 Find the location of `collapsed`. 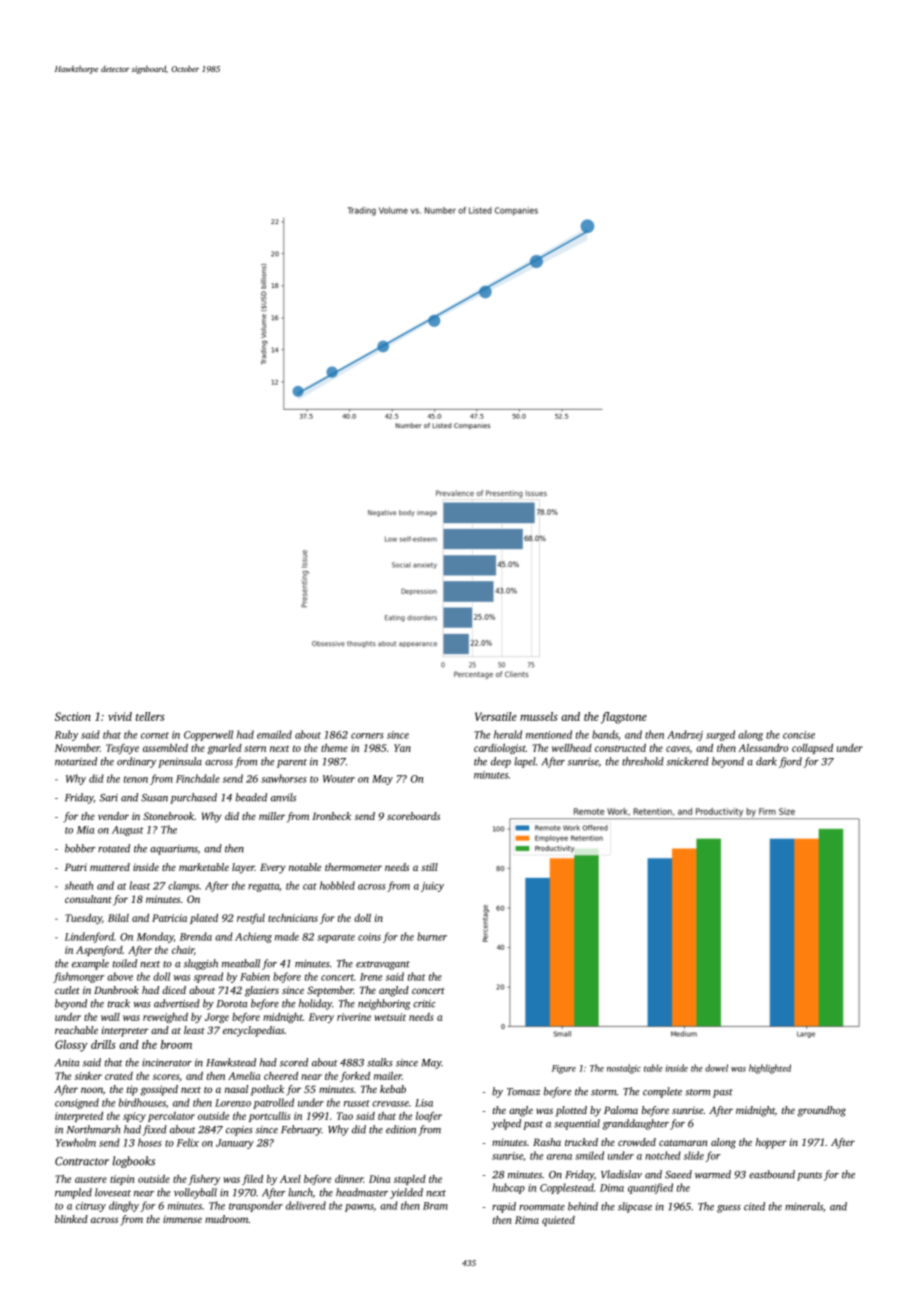

collapsed is located at coordinates (812, 749).
